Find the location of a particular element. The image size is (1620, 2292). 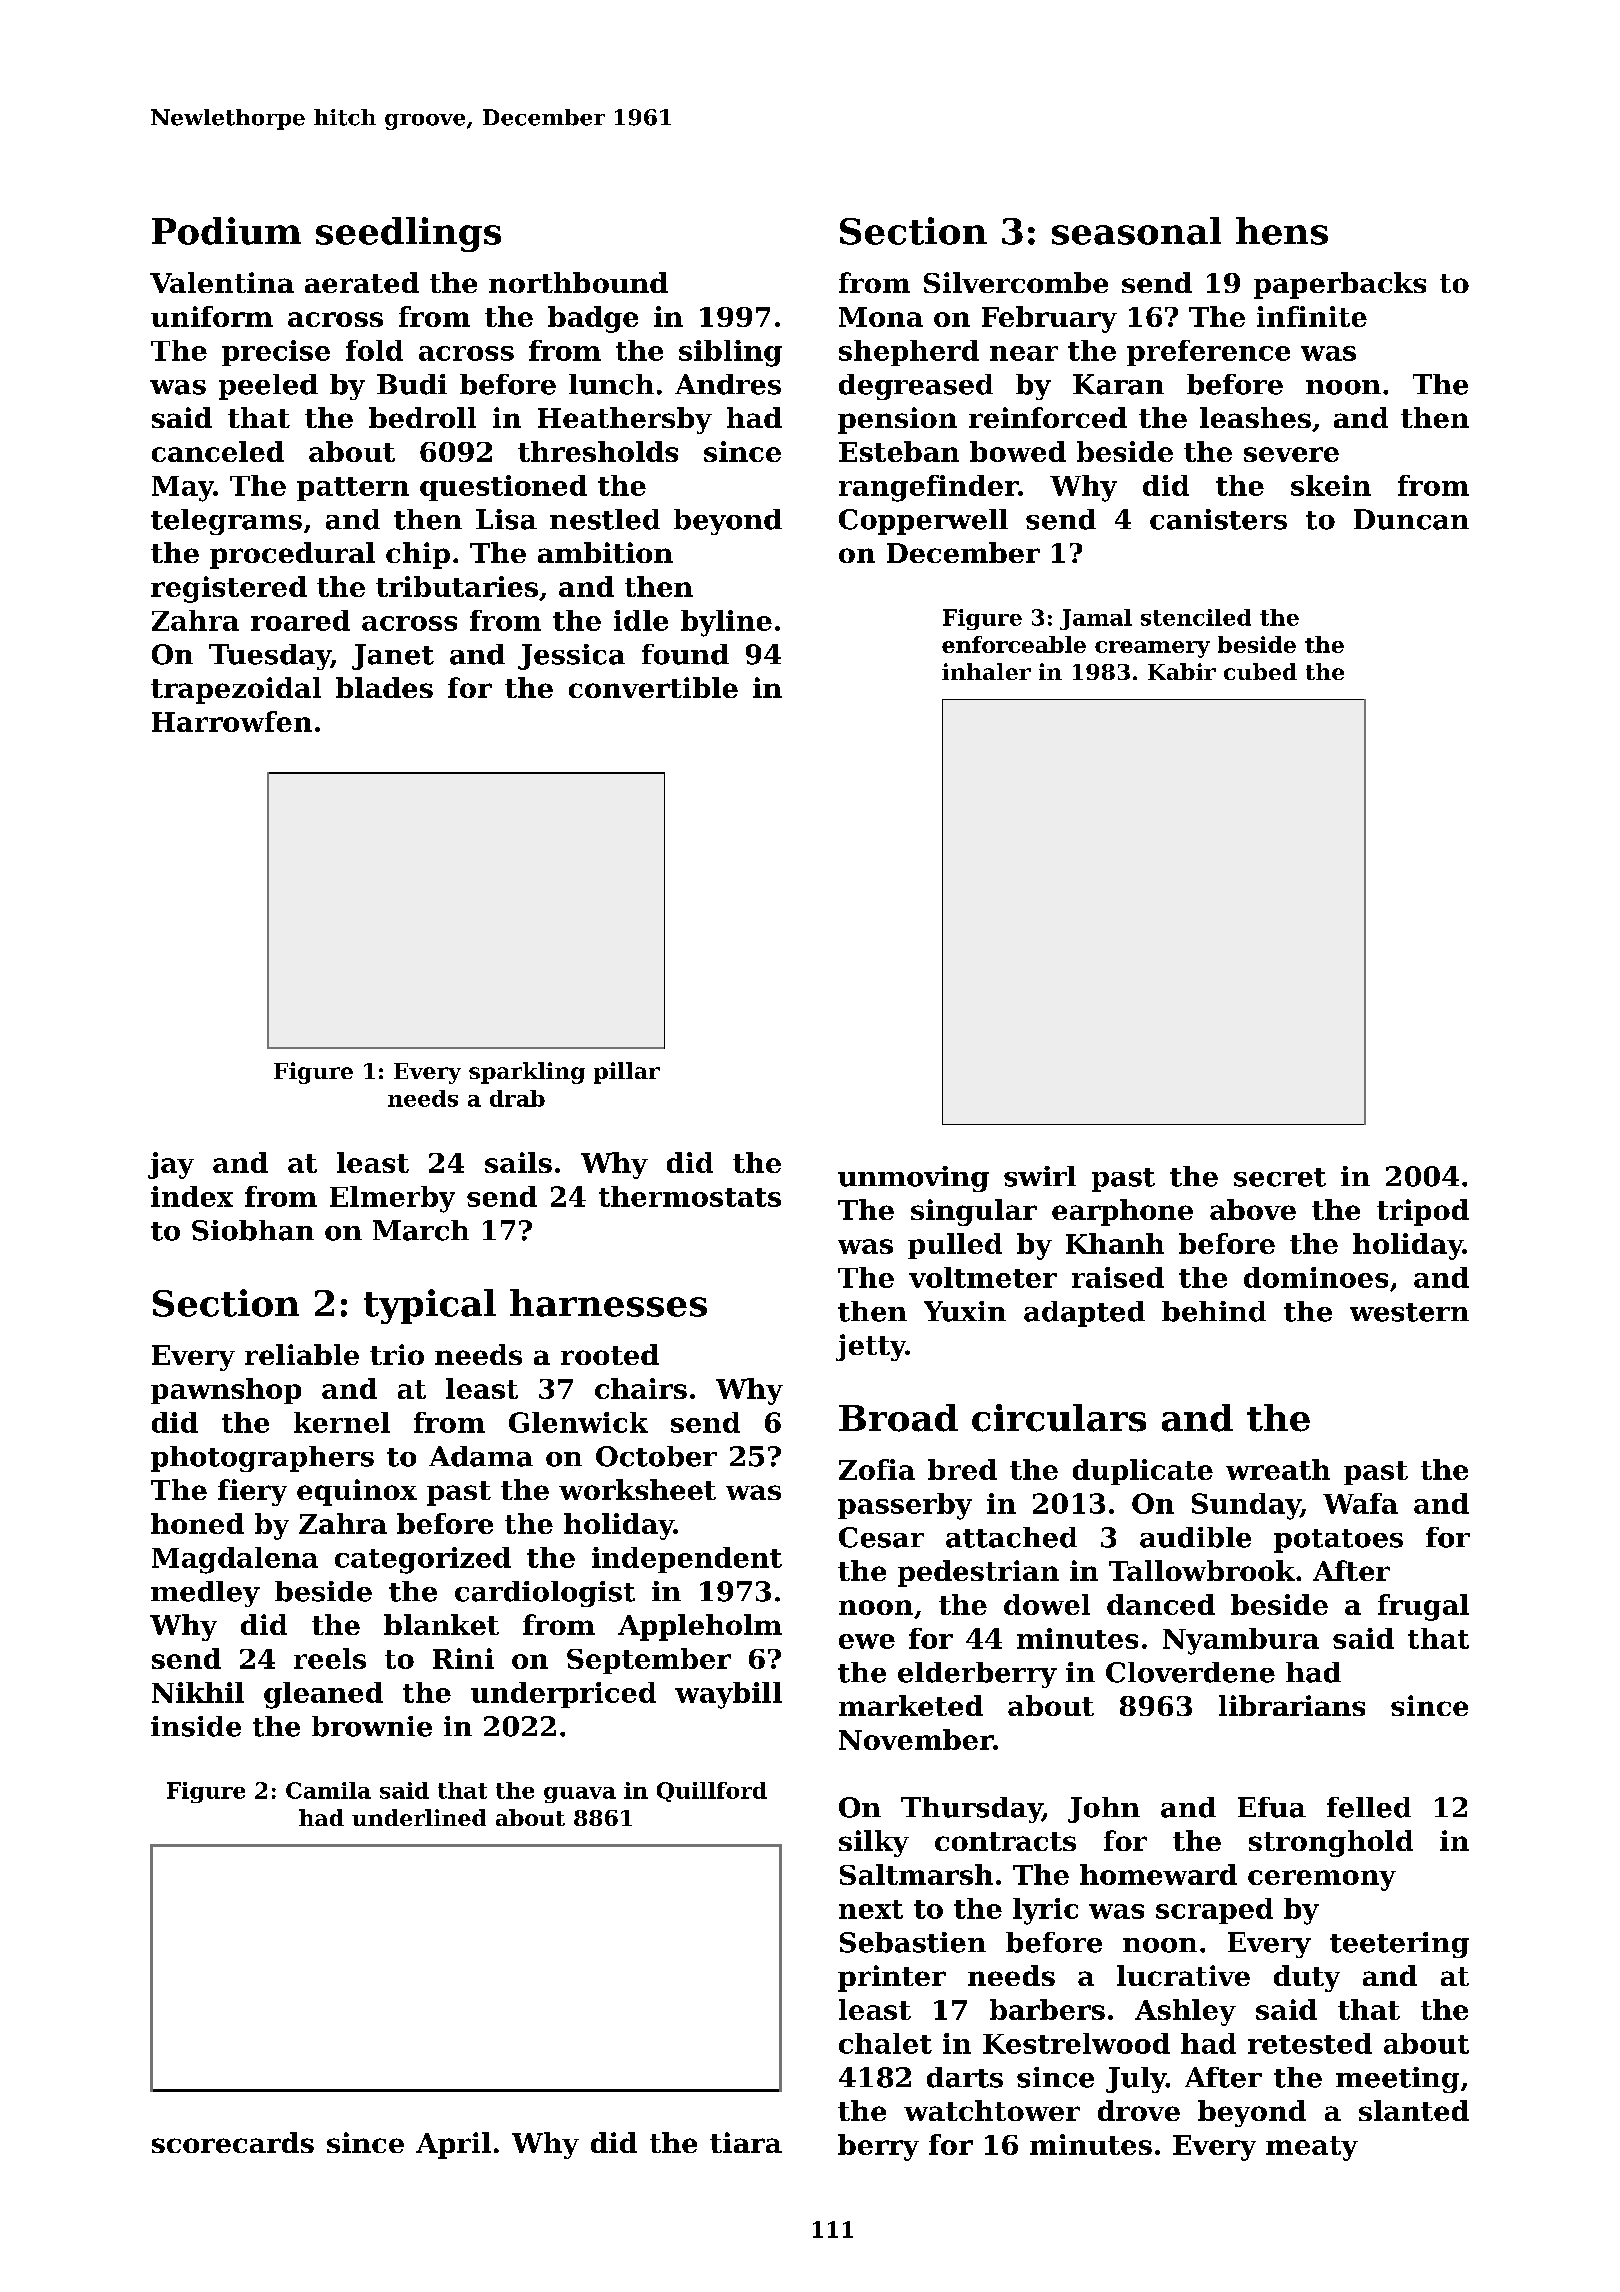

tripod is located at coordinates (1423, 1212).
